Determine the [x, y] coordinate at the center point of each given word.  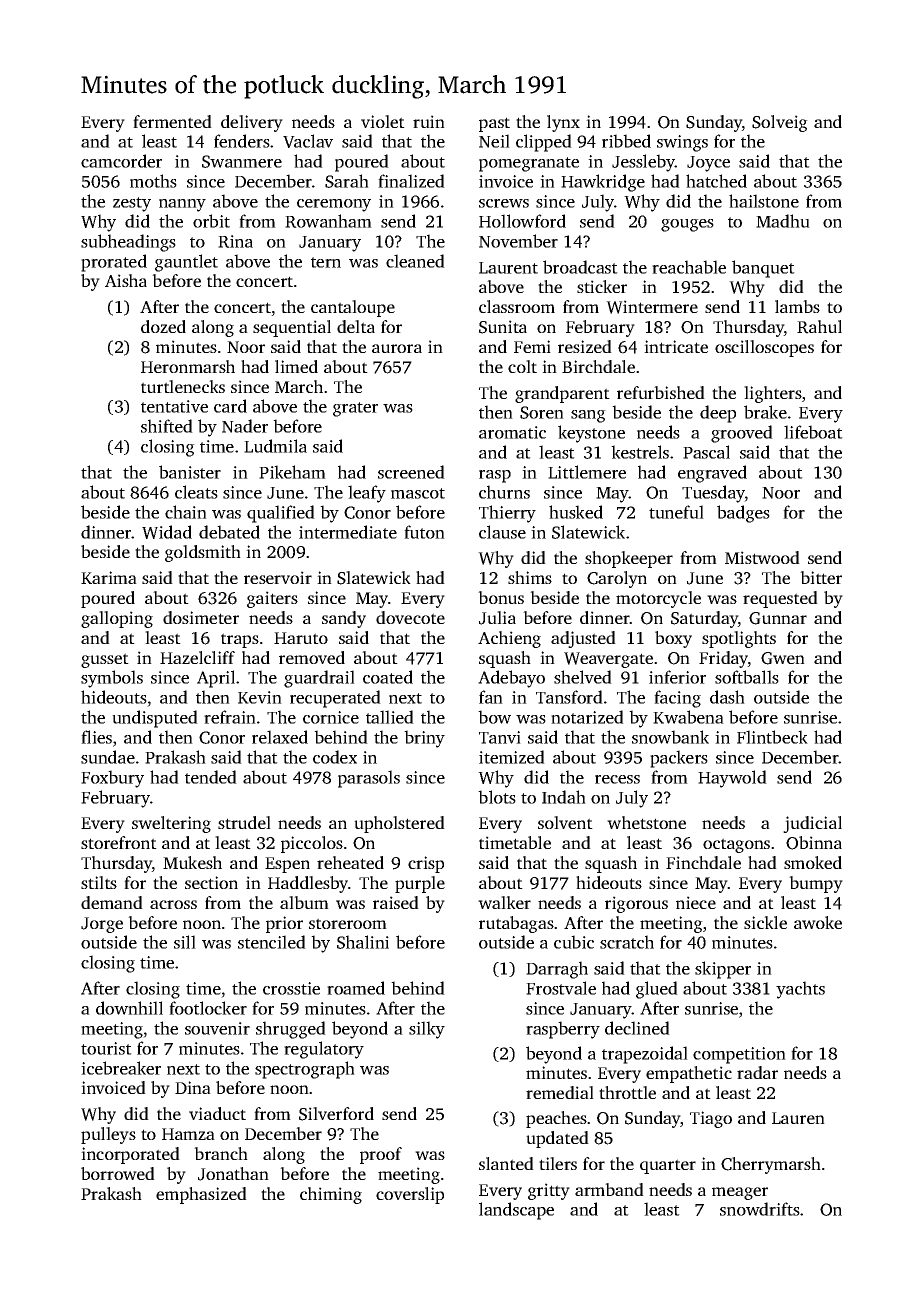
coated [388, 677]
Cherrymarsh [771, 1165]
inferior [677, 677]
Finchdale [703, 862]
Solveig [780, 123]
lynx [563, 123]
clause [502, 532]
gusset [105, 660]
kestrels [640, 452]
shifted [167, 426]
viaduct [217, 1113]
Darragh [557, 970]
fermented [172, 121]
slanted [506, 1163]
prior [284, 924]
